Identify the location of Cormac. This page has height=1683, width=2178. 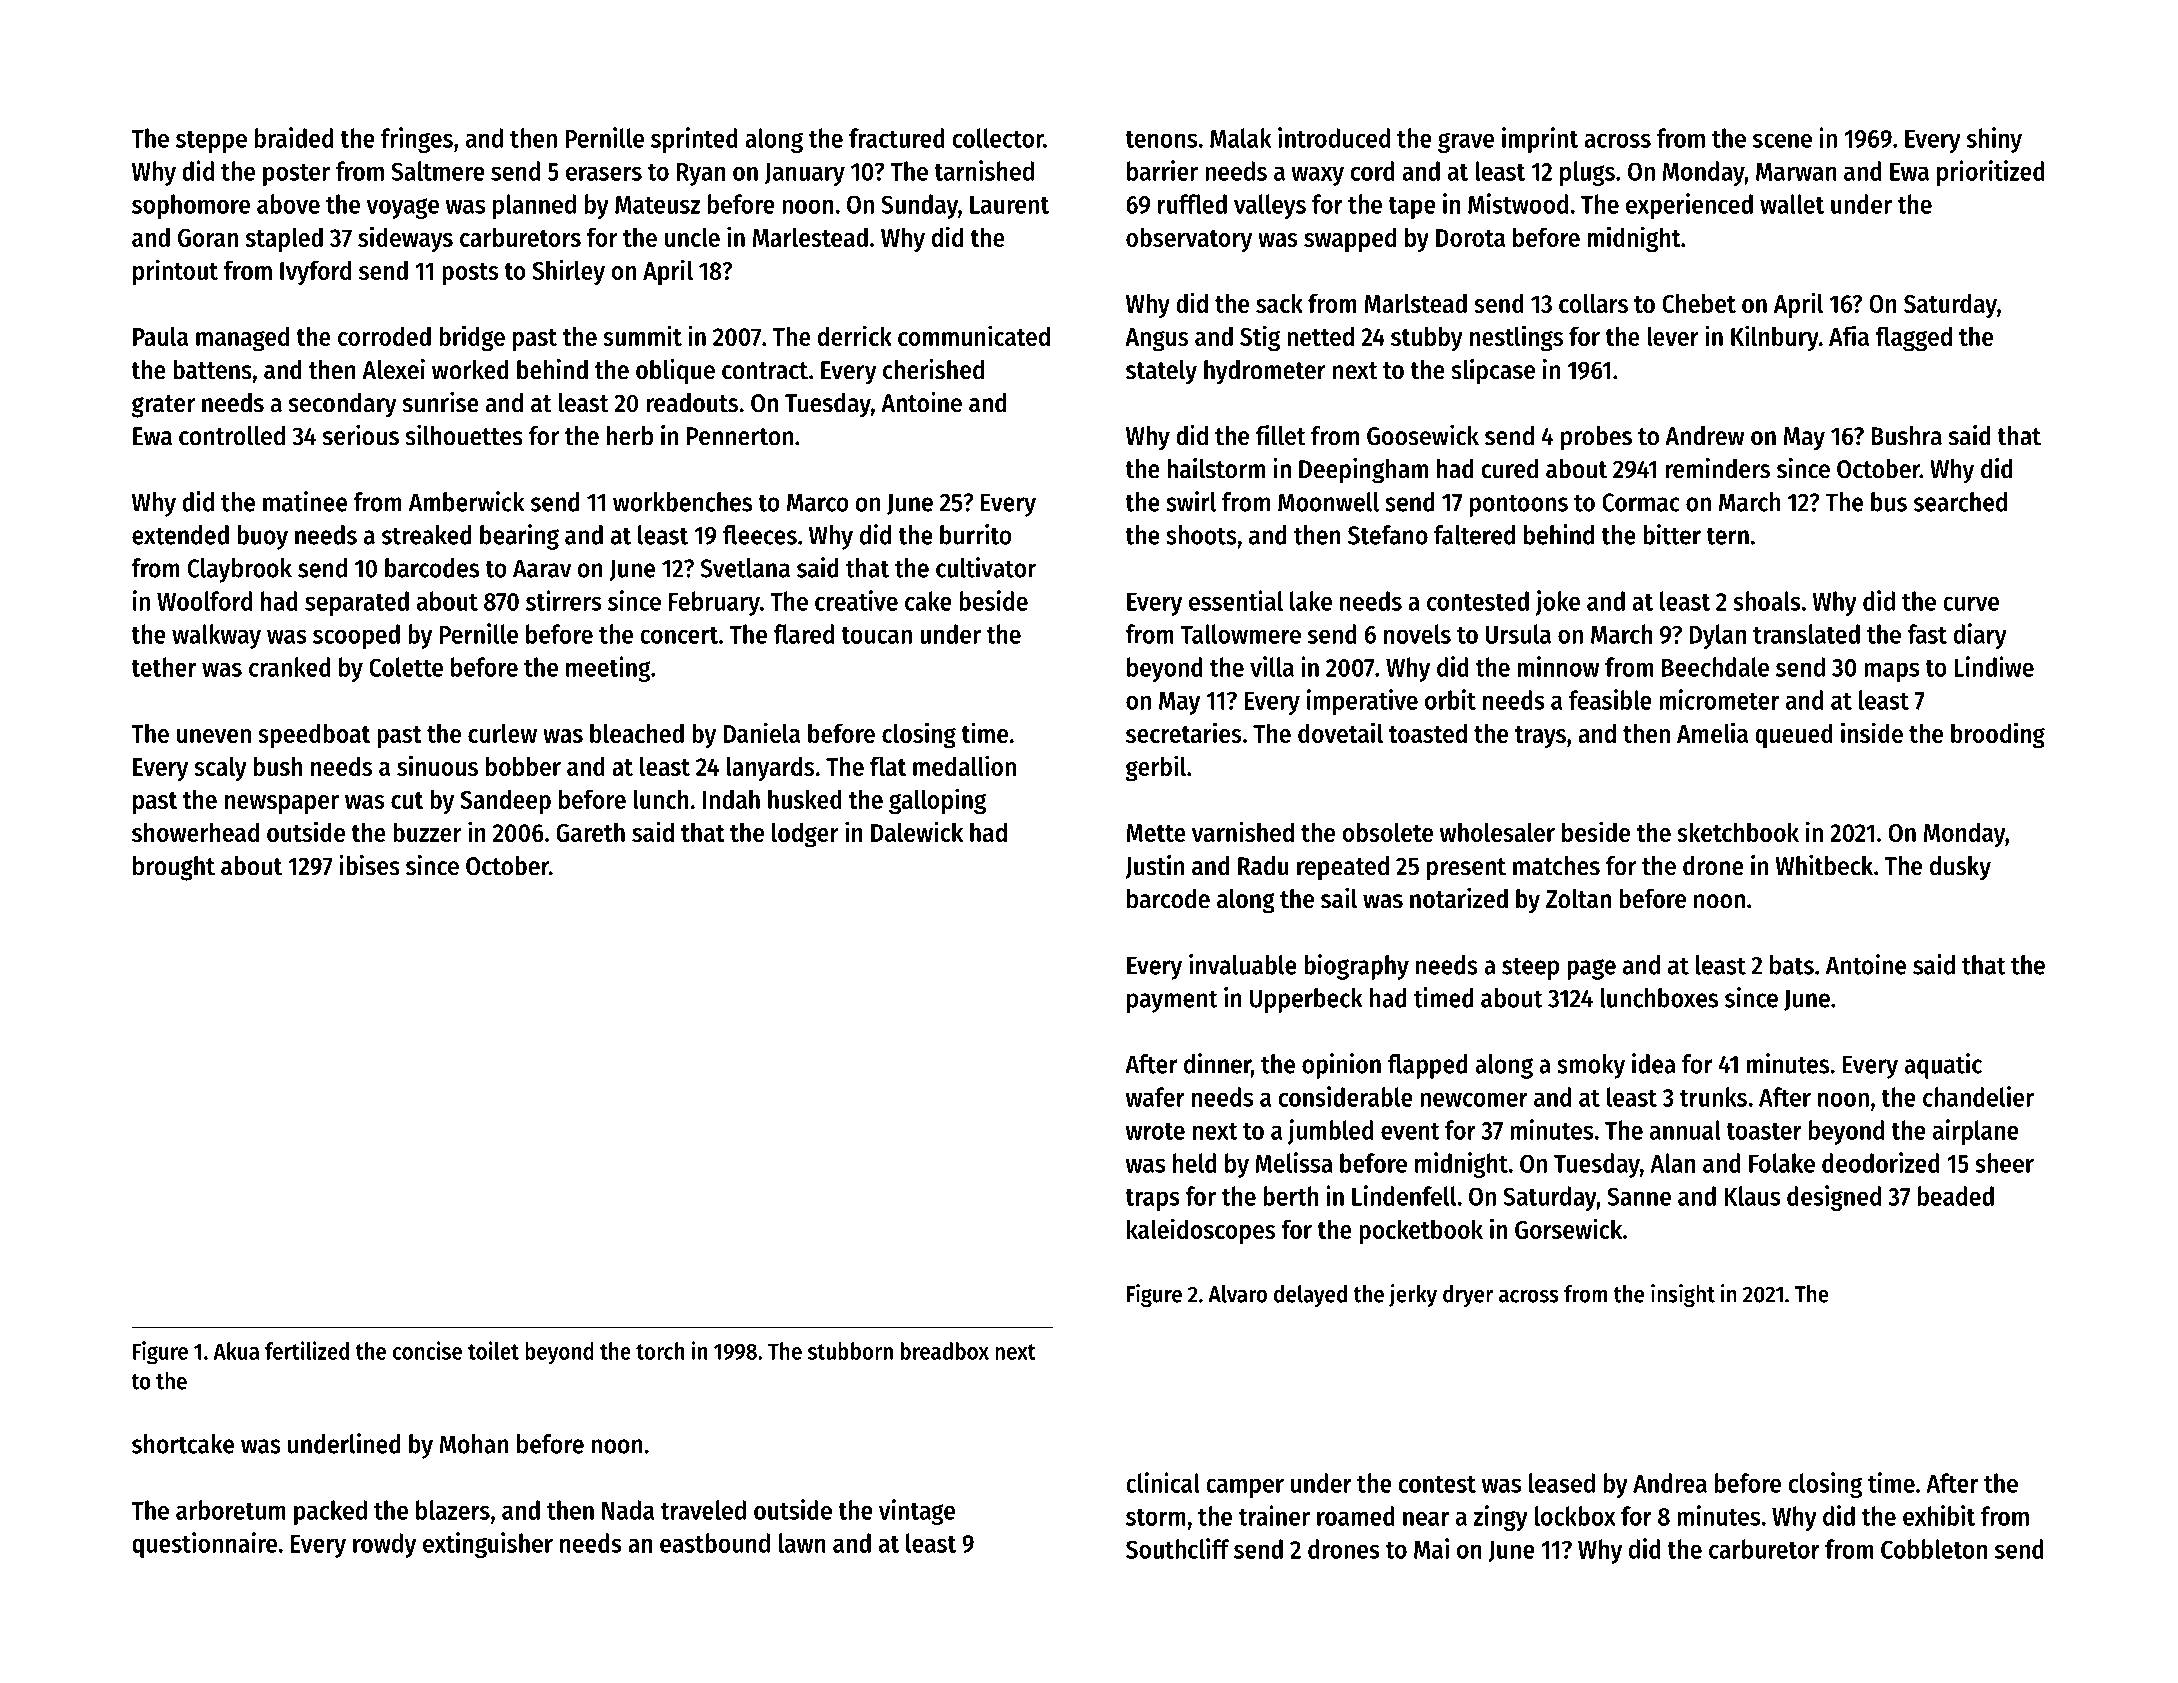
(1641, 502).
